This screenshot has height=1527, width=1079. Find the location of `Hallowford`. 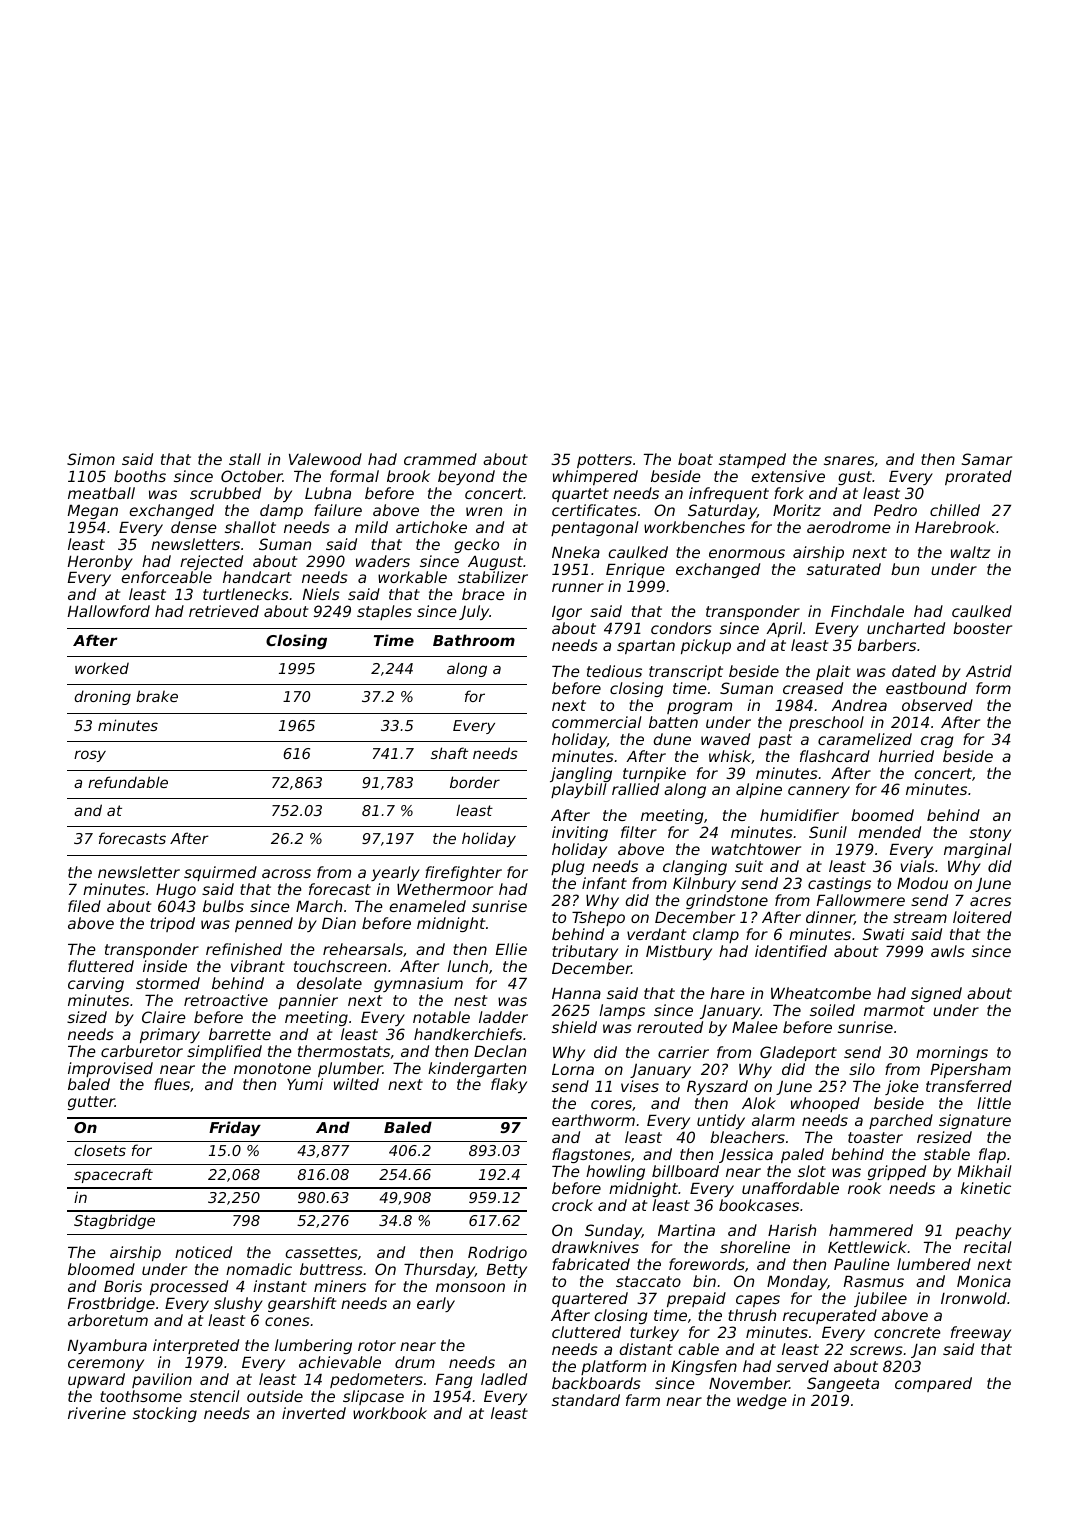

Hallowford is located at coordinates (109, 611).
